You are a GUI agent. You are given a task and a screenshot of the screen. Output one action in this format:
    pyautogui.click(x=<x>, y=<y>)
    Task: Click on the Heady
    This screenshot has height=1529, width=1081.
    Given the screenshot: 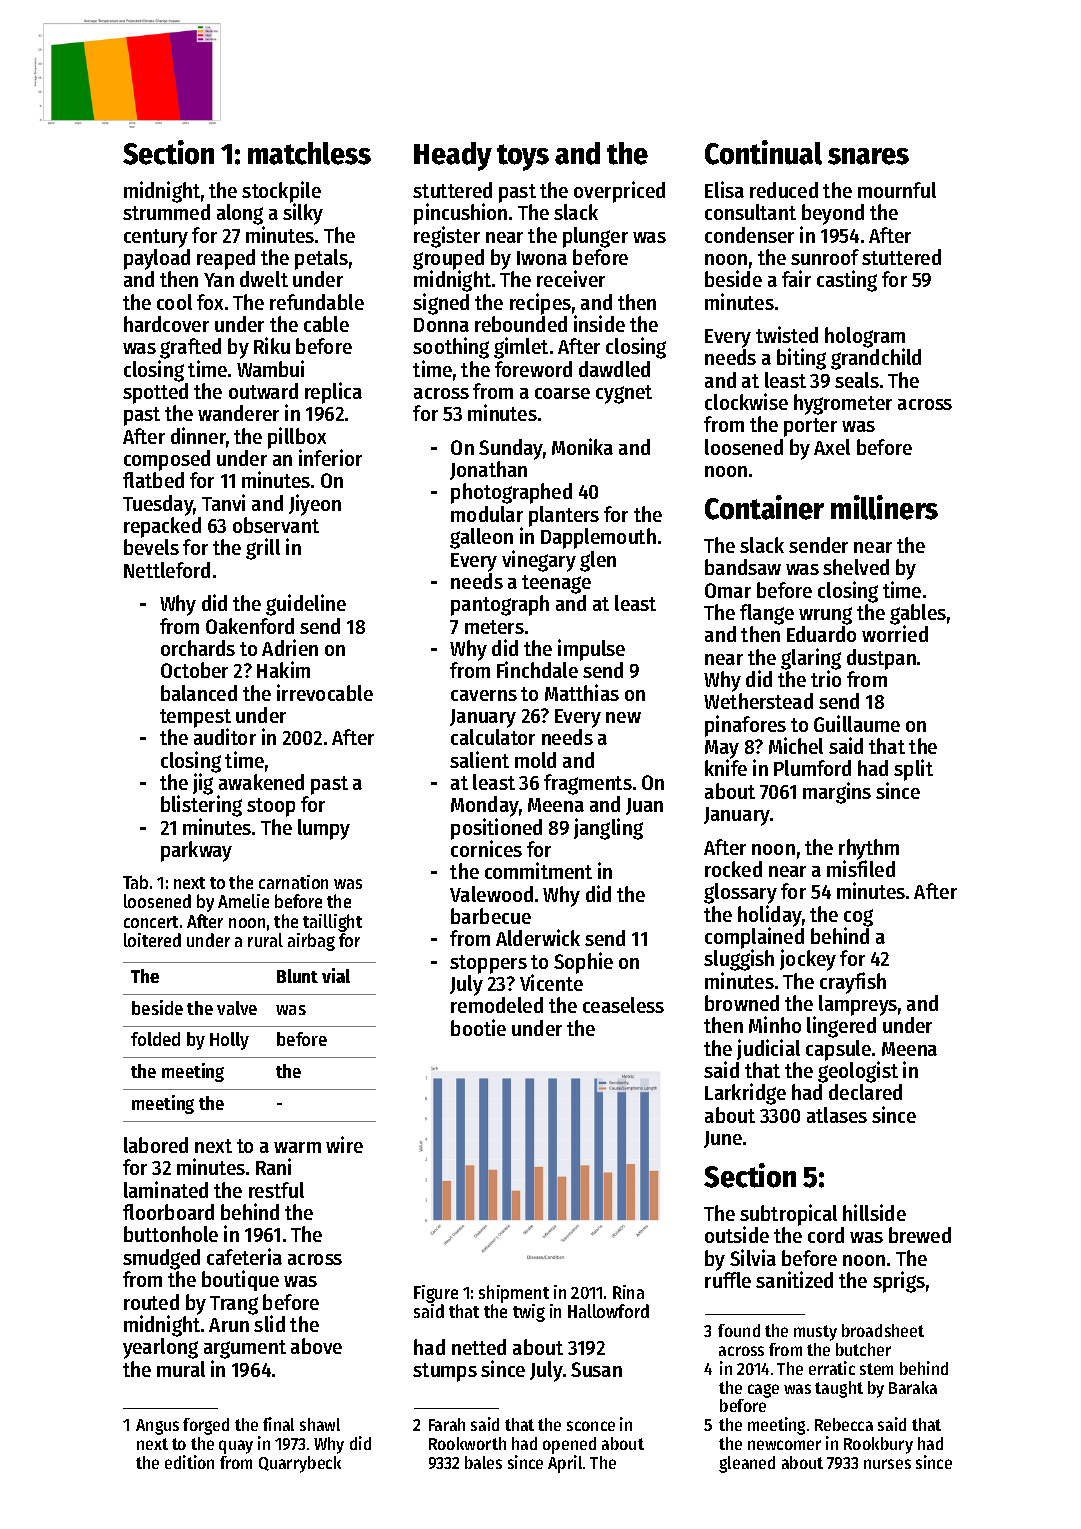 What is the action you would take?
    pyautogui.click(x=453, y=156)
